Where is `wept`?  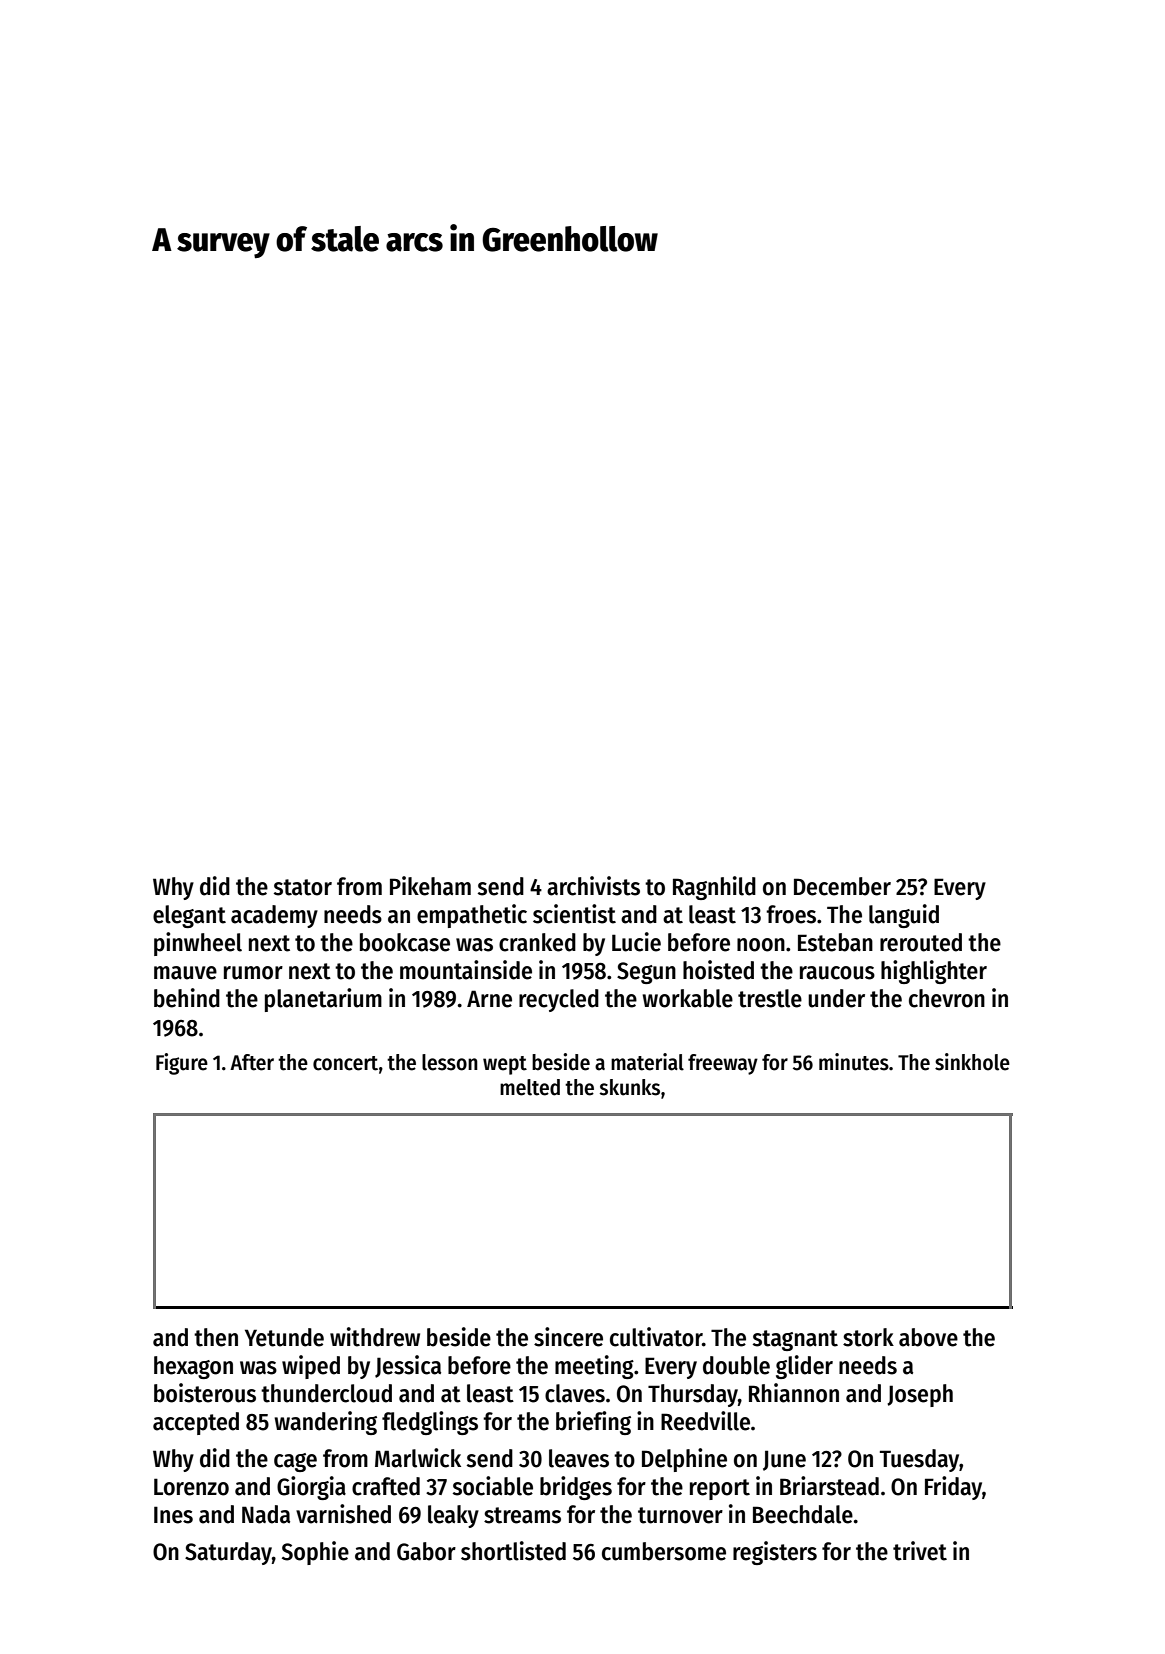 wept is located at coordinates (505, 1065).
